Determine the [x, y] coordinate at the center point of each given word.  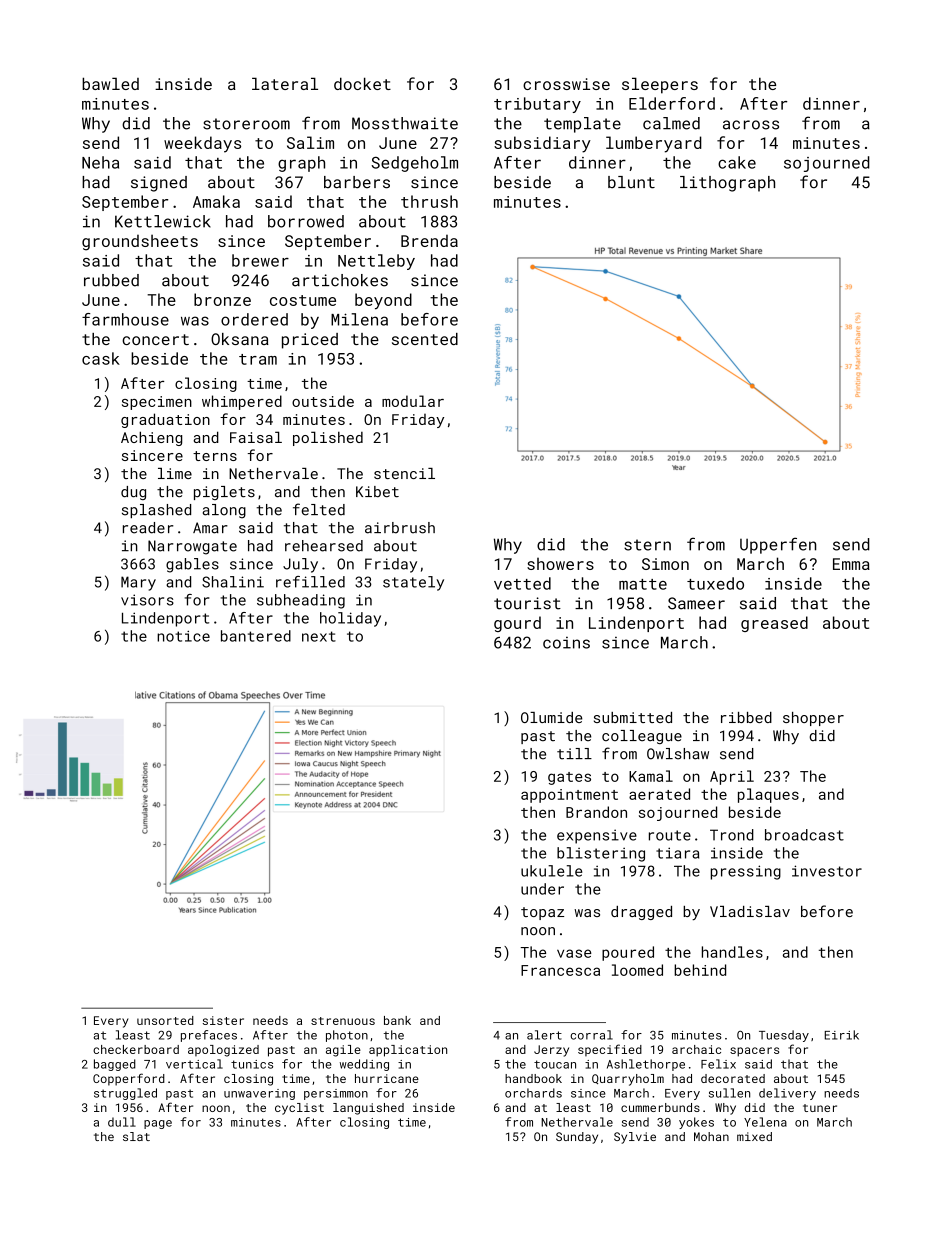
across [751, 125]
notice [183, 636]
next [319, 636]
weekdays [202, 144]
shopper [813, 719]
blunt [631, 182]
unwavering [259, 1094]
